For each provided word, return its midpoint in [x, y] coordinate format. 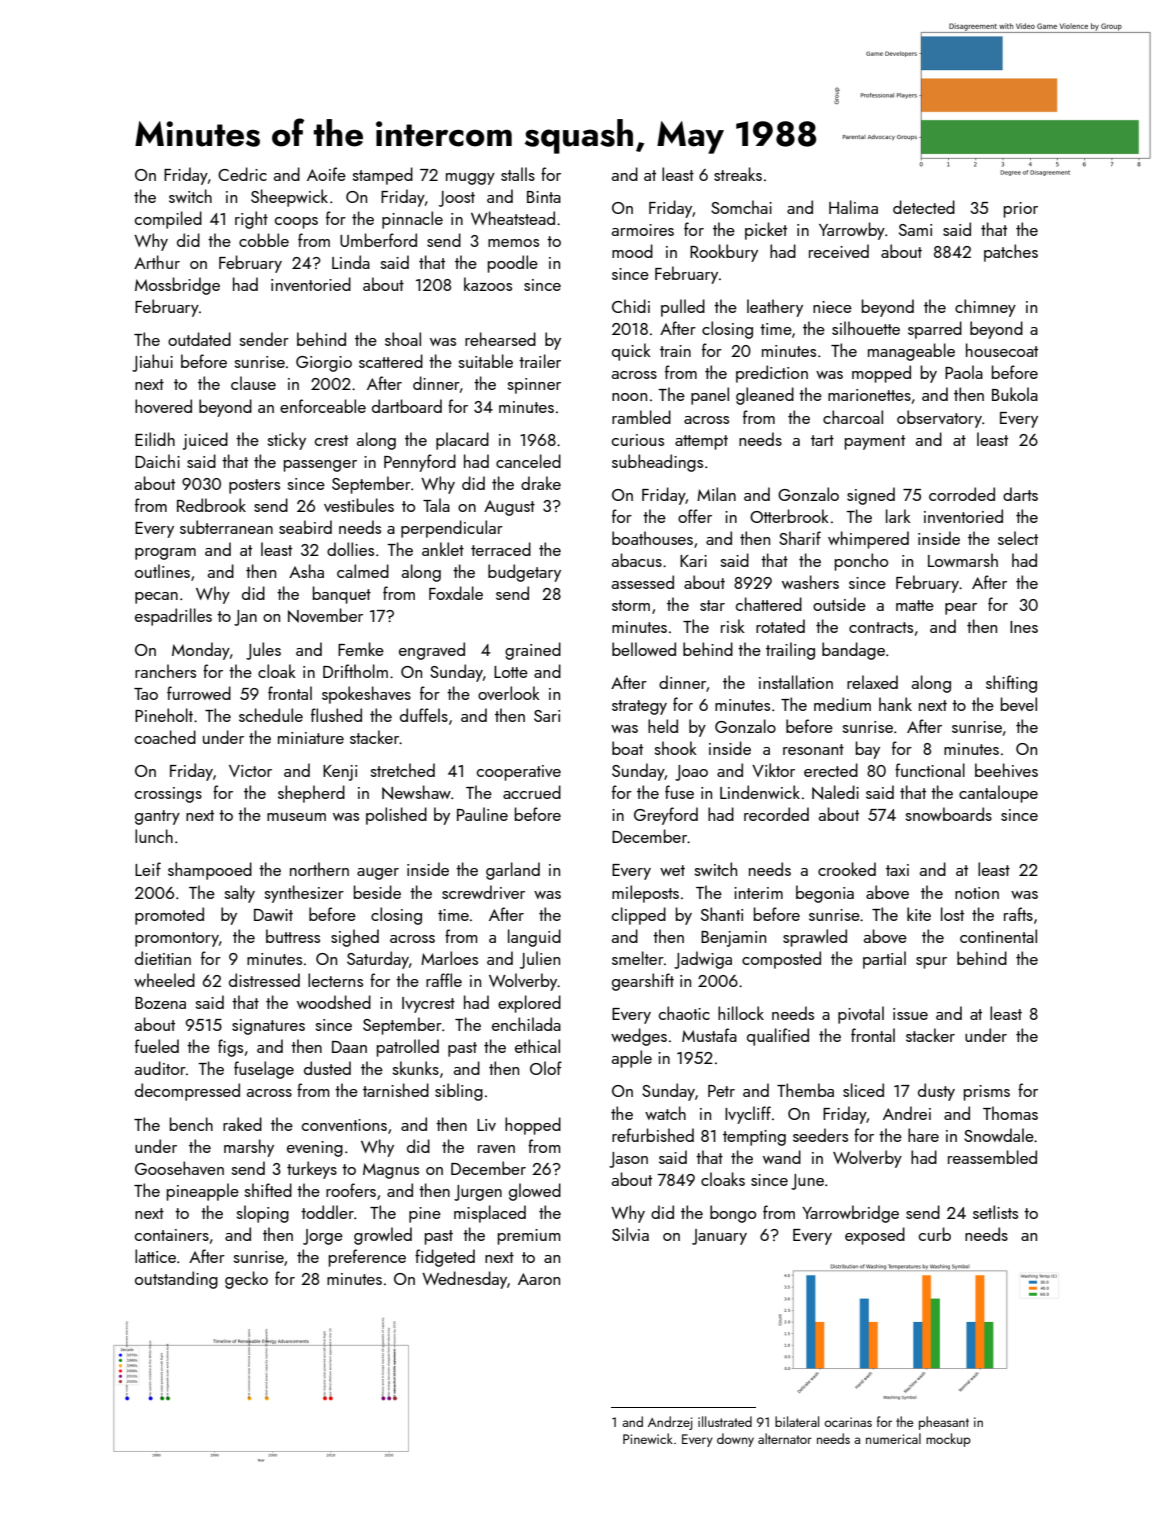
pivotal [861, 1015]
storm [631, 605]
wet [672, 870]
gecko [246, 1280]
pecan [156, 598]
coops [296, 223]
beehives [1006, 770]
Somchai [741, 207]
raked [242, 1124]
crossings [168, 795]
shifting [1011, 684]
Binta [544, 197]
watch [665, 1113]
